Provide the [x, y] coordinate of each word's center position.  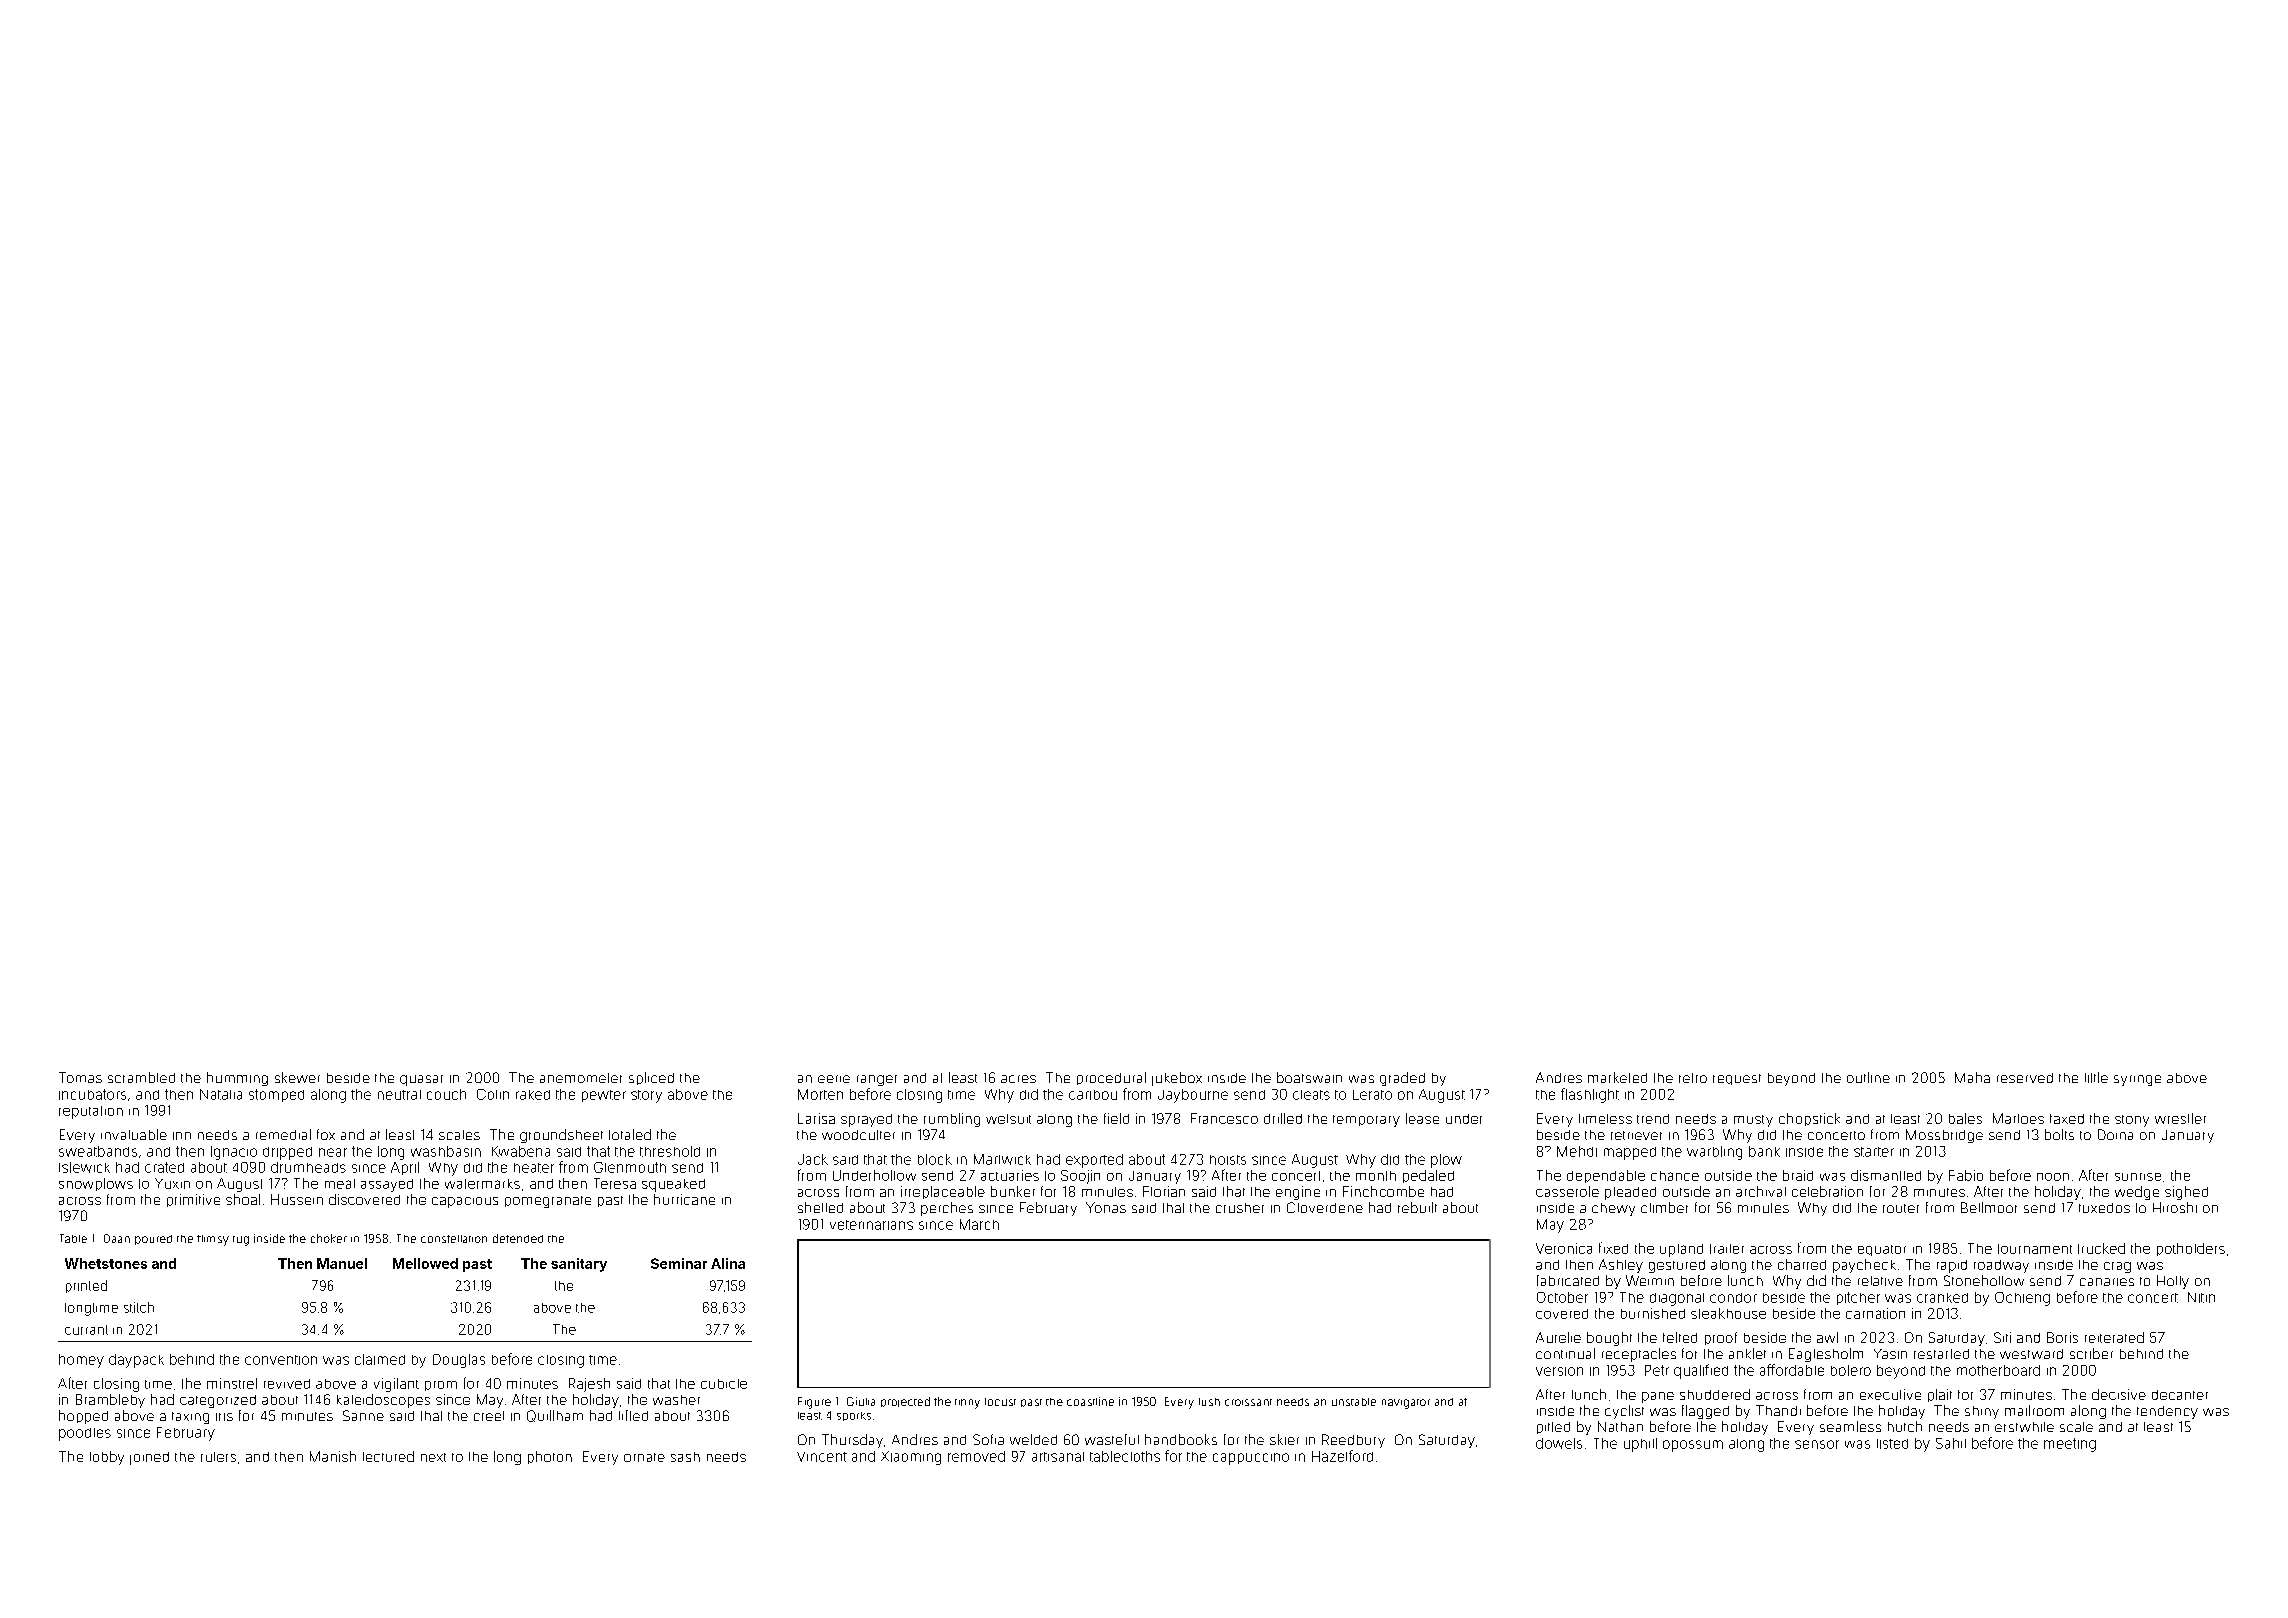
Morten [820, 1094]
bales [1965, 1118]
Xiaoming [911, 1458]
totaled [630, 1134]
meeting [2070, 1445]
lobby [107, 1458]
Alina [728, 1263]
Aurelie [1558, 1337]
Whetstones [106, 1263]
